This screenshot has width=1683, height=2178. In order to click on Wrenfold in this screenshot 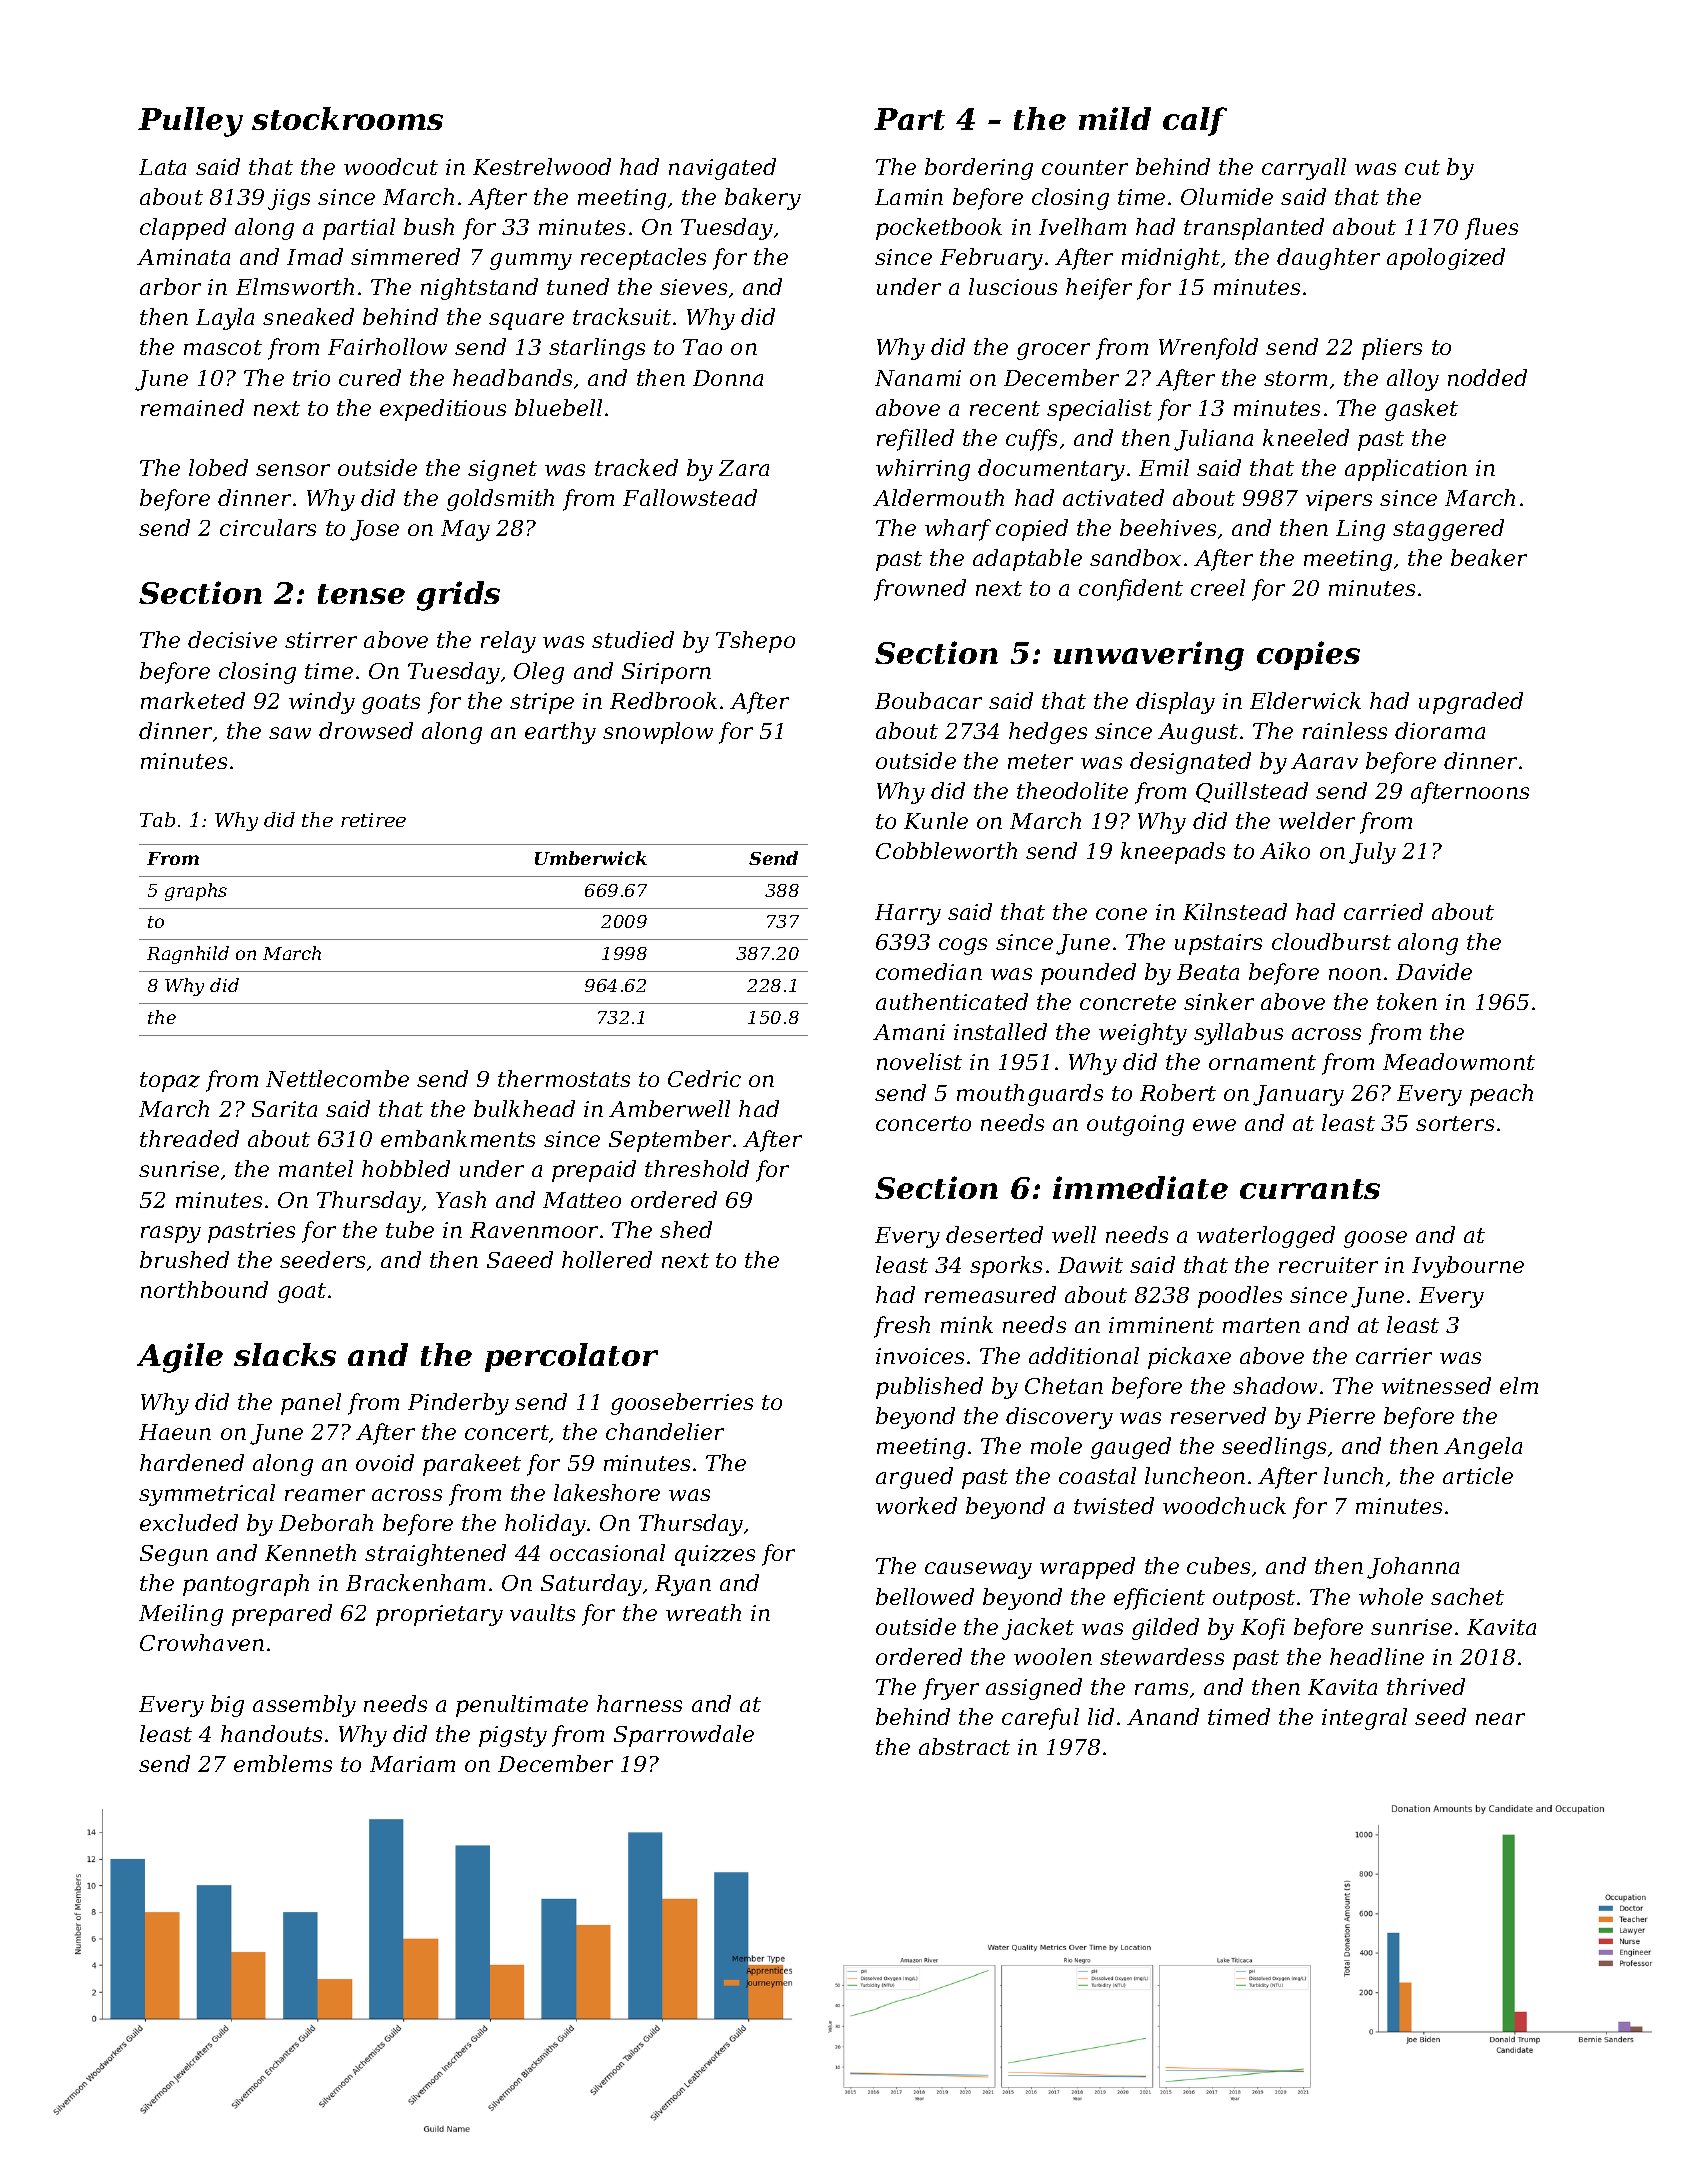, I will do `click(1208, 349)`.
